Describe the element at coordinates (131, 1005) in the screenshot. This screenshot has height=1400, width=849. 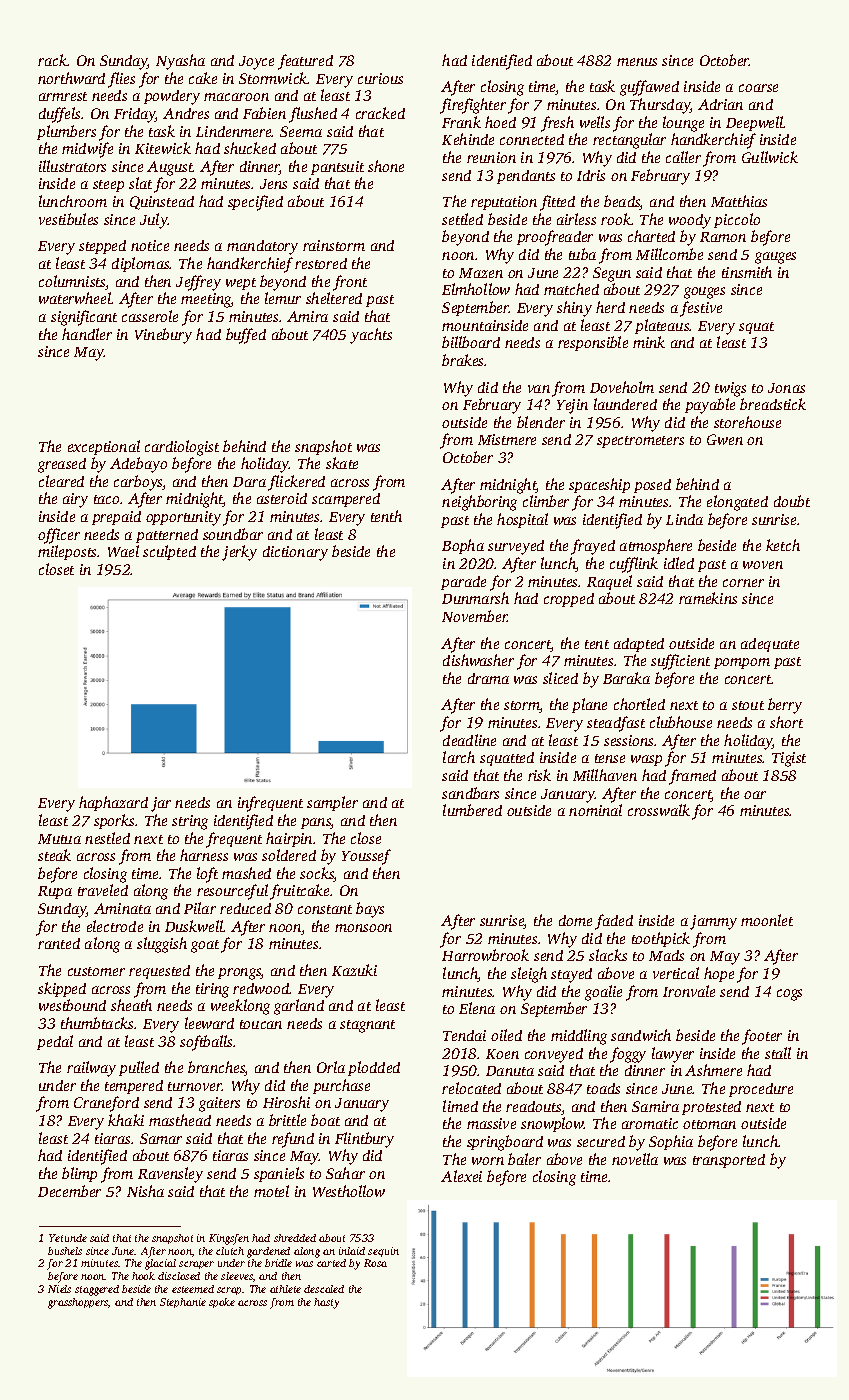
I see `sheath` at that location.
